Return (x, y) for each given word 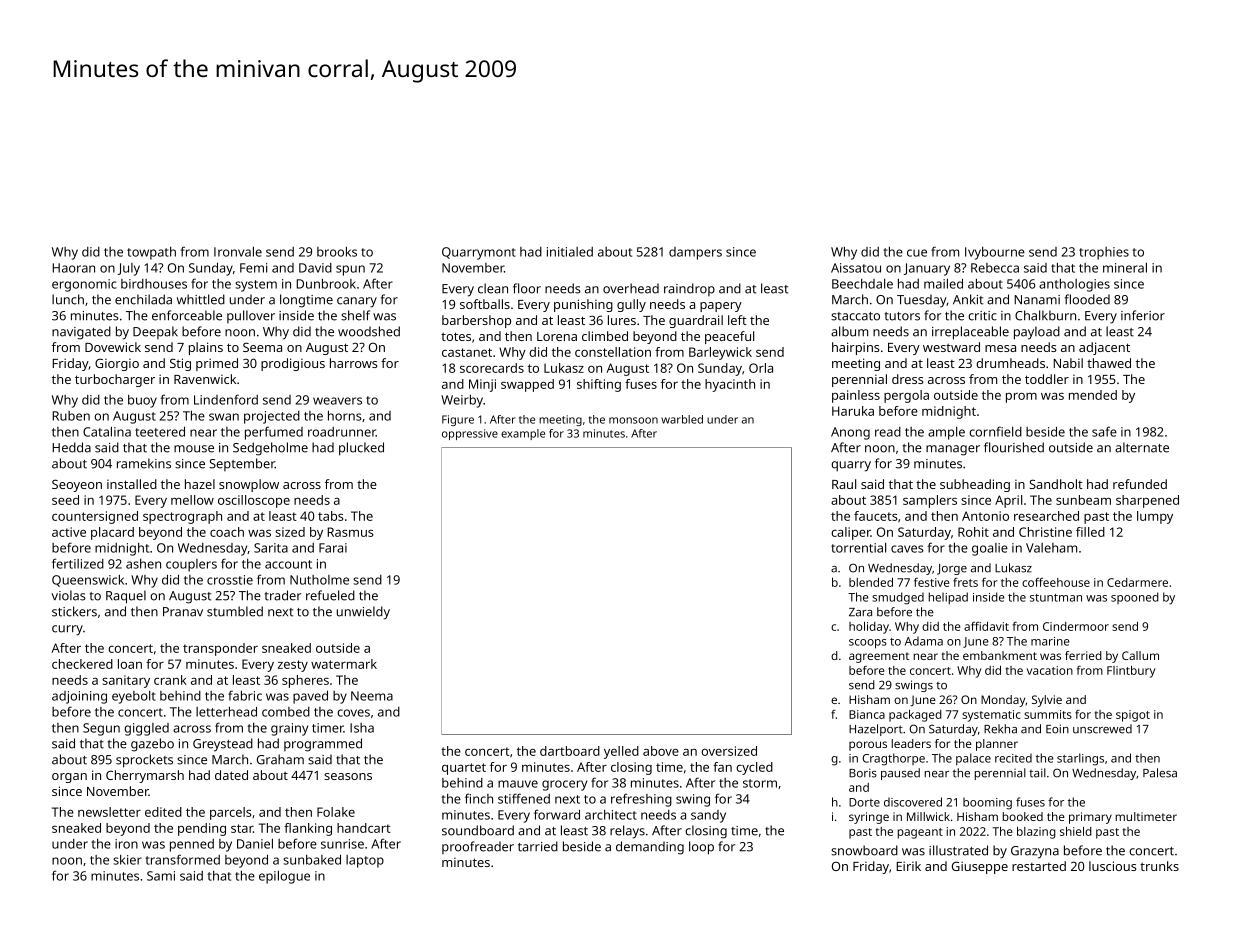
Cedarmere (1137, 582)
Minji (482, 385)
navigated (81, 333)
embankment (1000, 655)
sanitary (126, 681)
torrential (858, 548)
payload (1037, 333)
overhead (631, 288)
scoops (868, 644)
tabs (331, 516)
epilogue (284, 877)
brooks (337, 252)
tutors (902, 316)
